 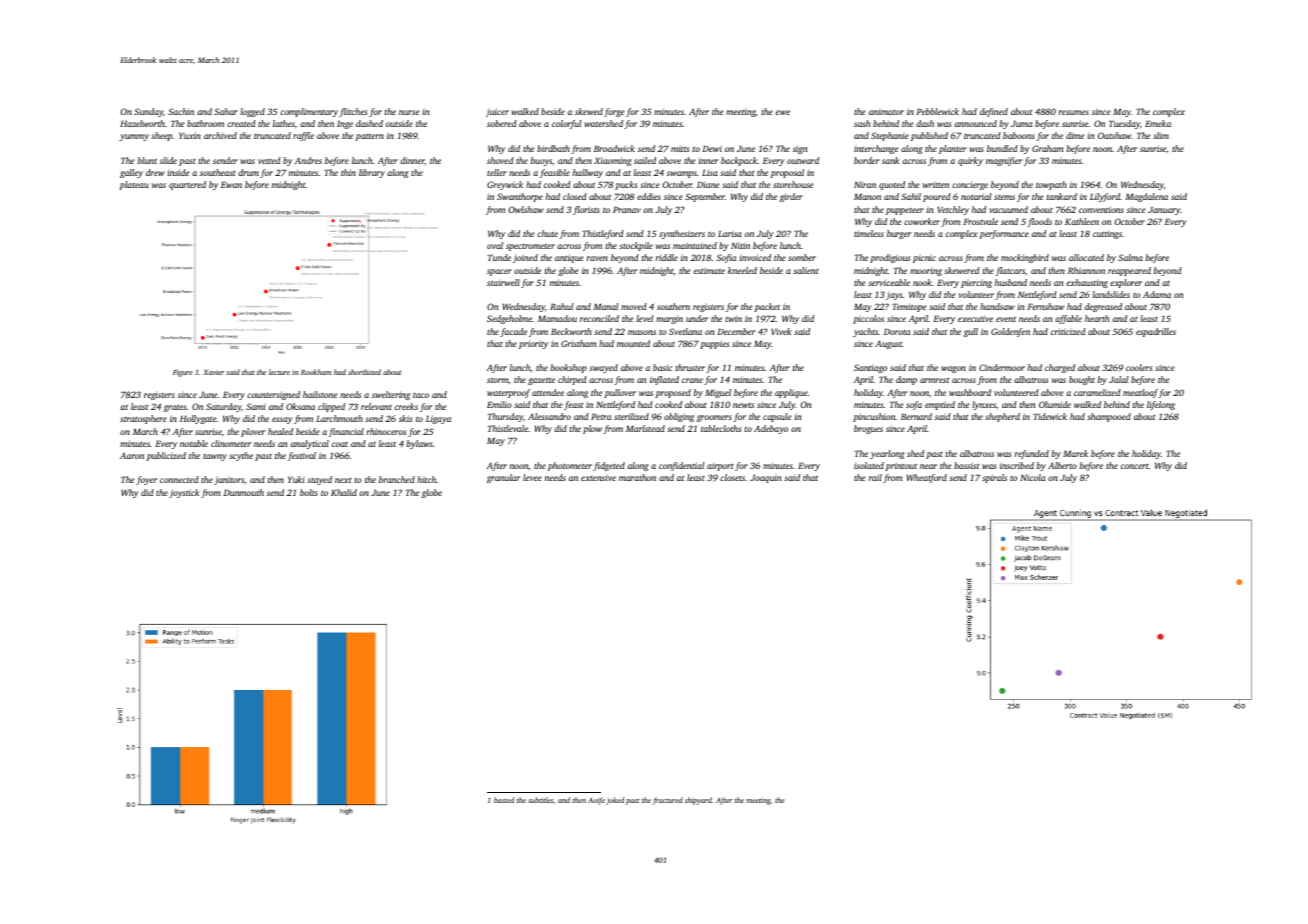 What do you see at coordinates (1074, 112) in the document?
I see `resumes` at bounding box center [1074, 112].
